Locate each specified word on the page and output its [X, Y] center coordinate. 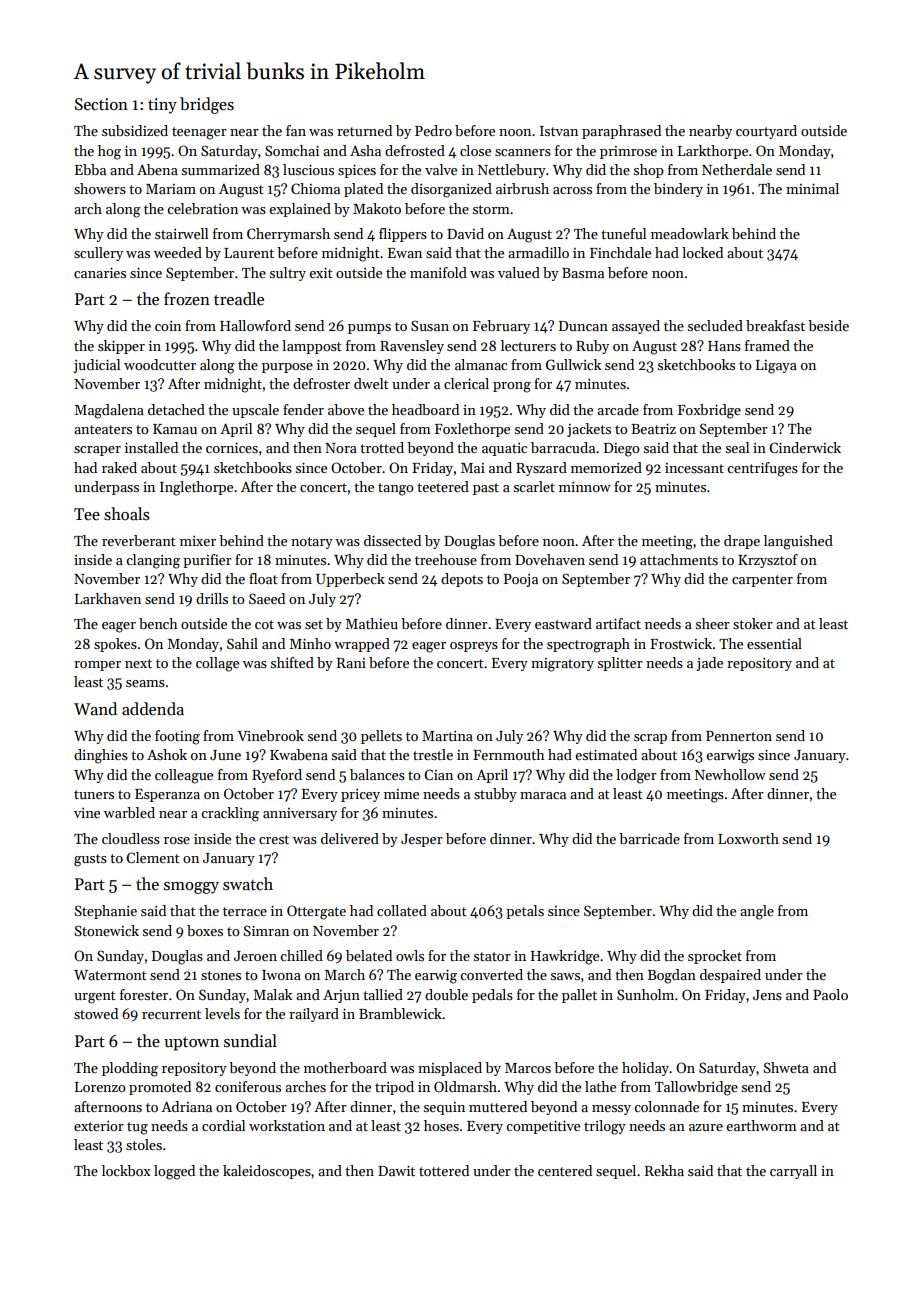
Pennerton [739, 736]
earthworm [761, 1125]
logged [174, 1172]
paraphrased [621, 132]
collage [217, 664]
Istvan [559, 131]
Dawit [396, 1171]
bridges [207, 105]
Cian [438, 774]
